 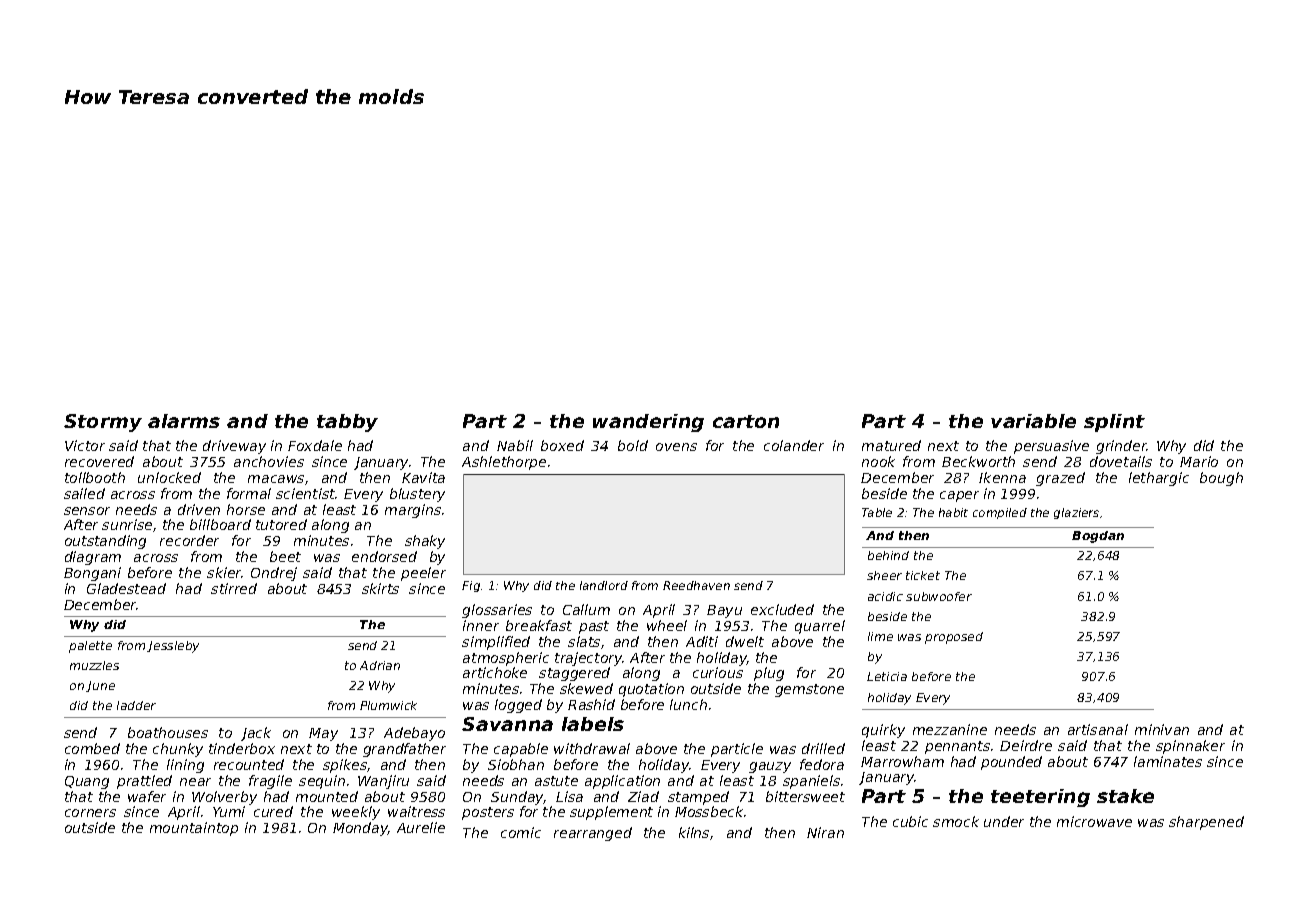 I want to click on Fig, so click(x=471, y=586).
